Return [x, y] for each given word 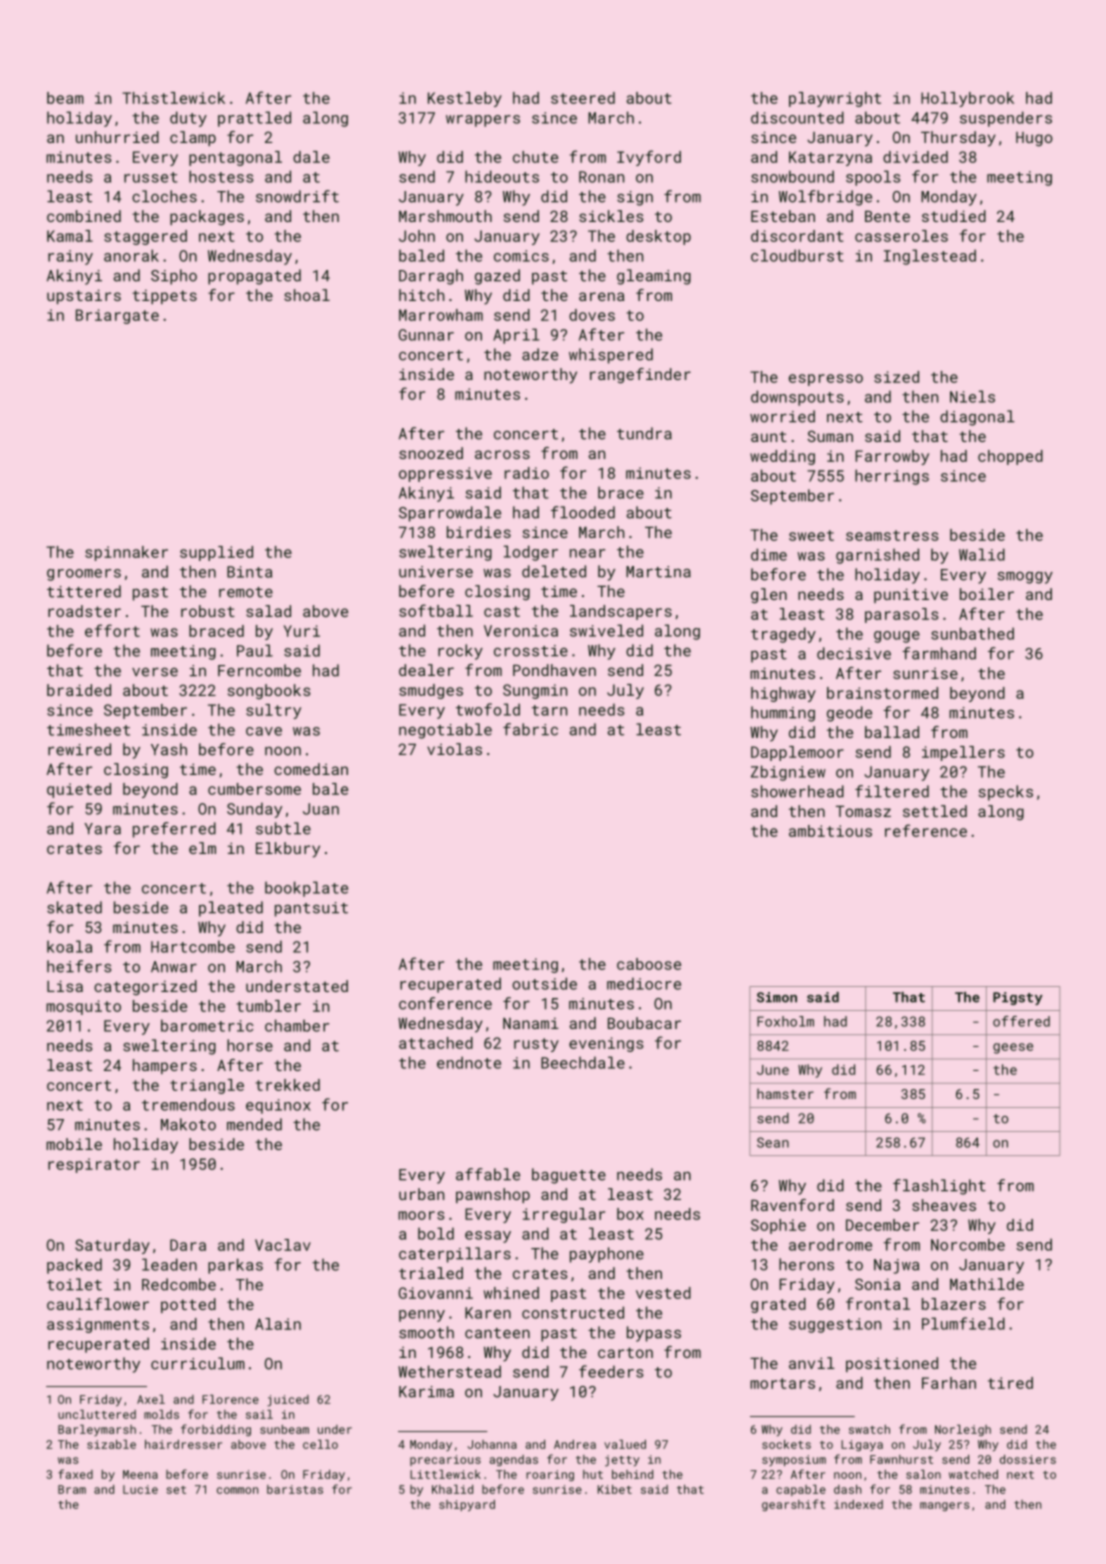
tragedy [783, 635]
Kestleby [465, 99]
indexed [858, 1504]
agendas [514, 1460]
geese [1013, 1048]
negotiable [445, 731]
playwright [835, 99]
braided [79, 690]
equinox [278, 1106]
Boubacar [644, 1023]
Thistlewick [173, 98]
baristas [295, 1489]
